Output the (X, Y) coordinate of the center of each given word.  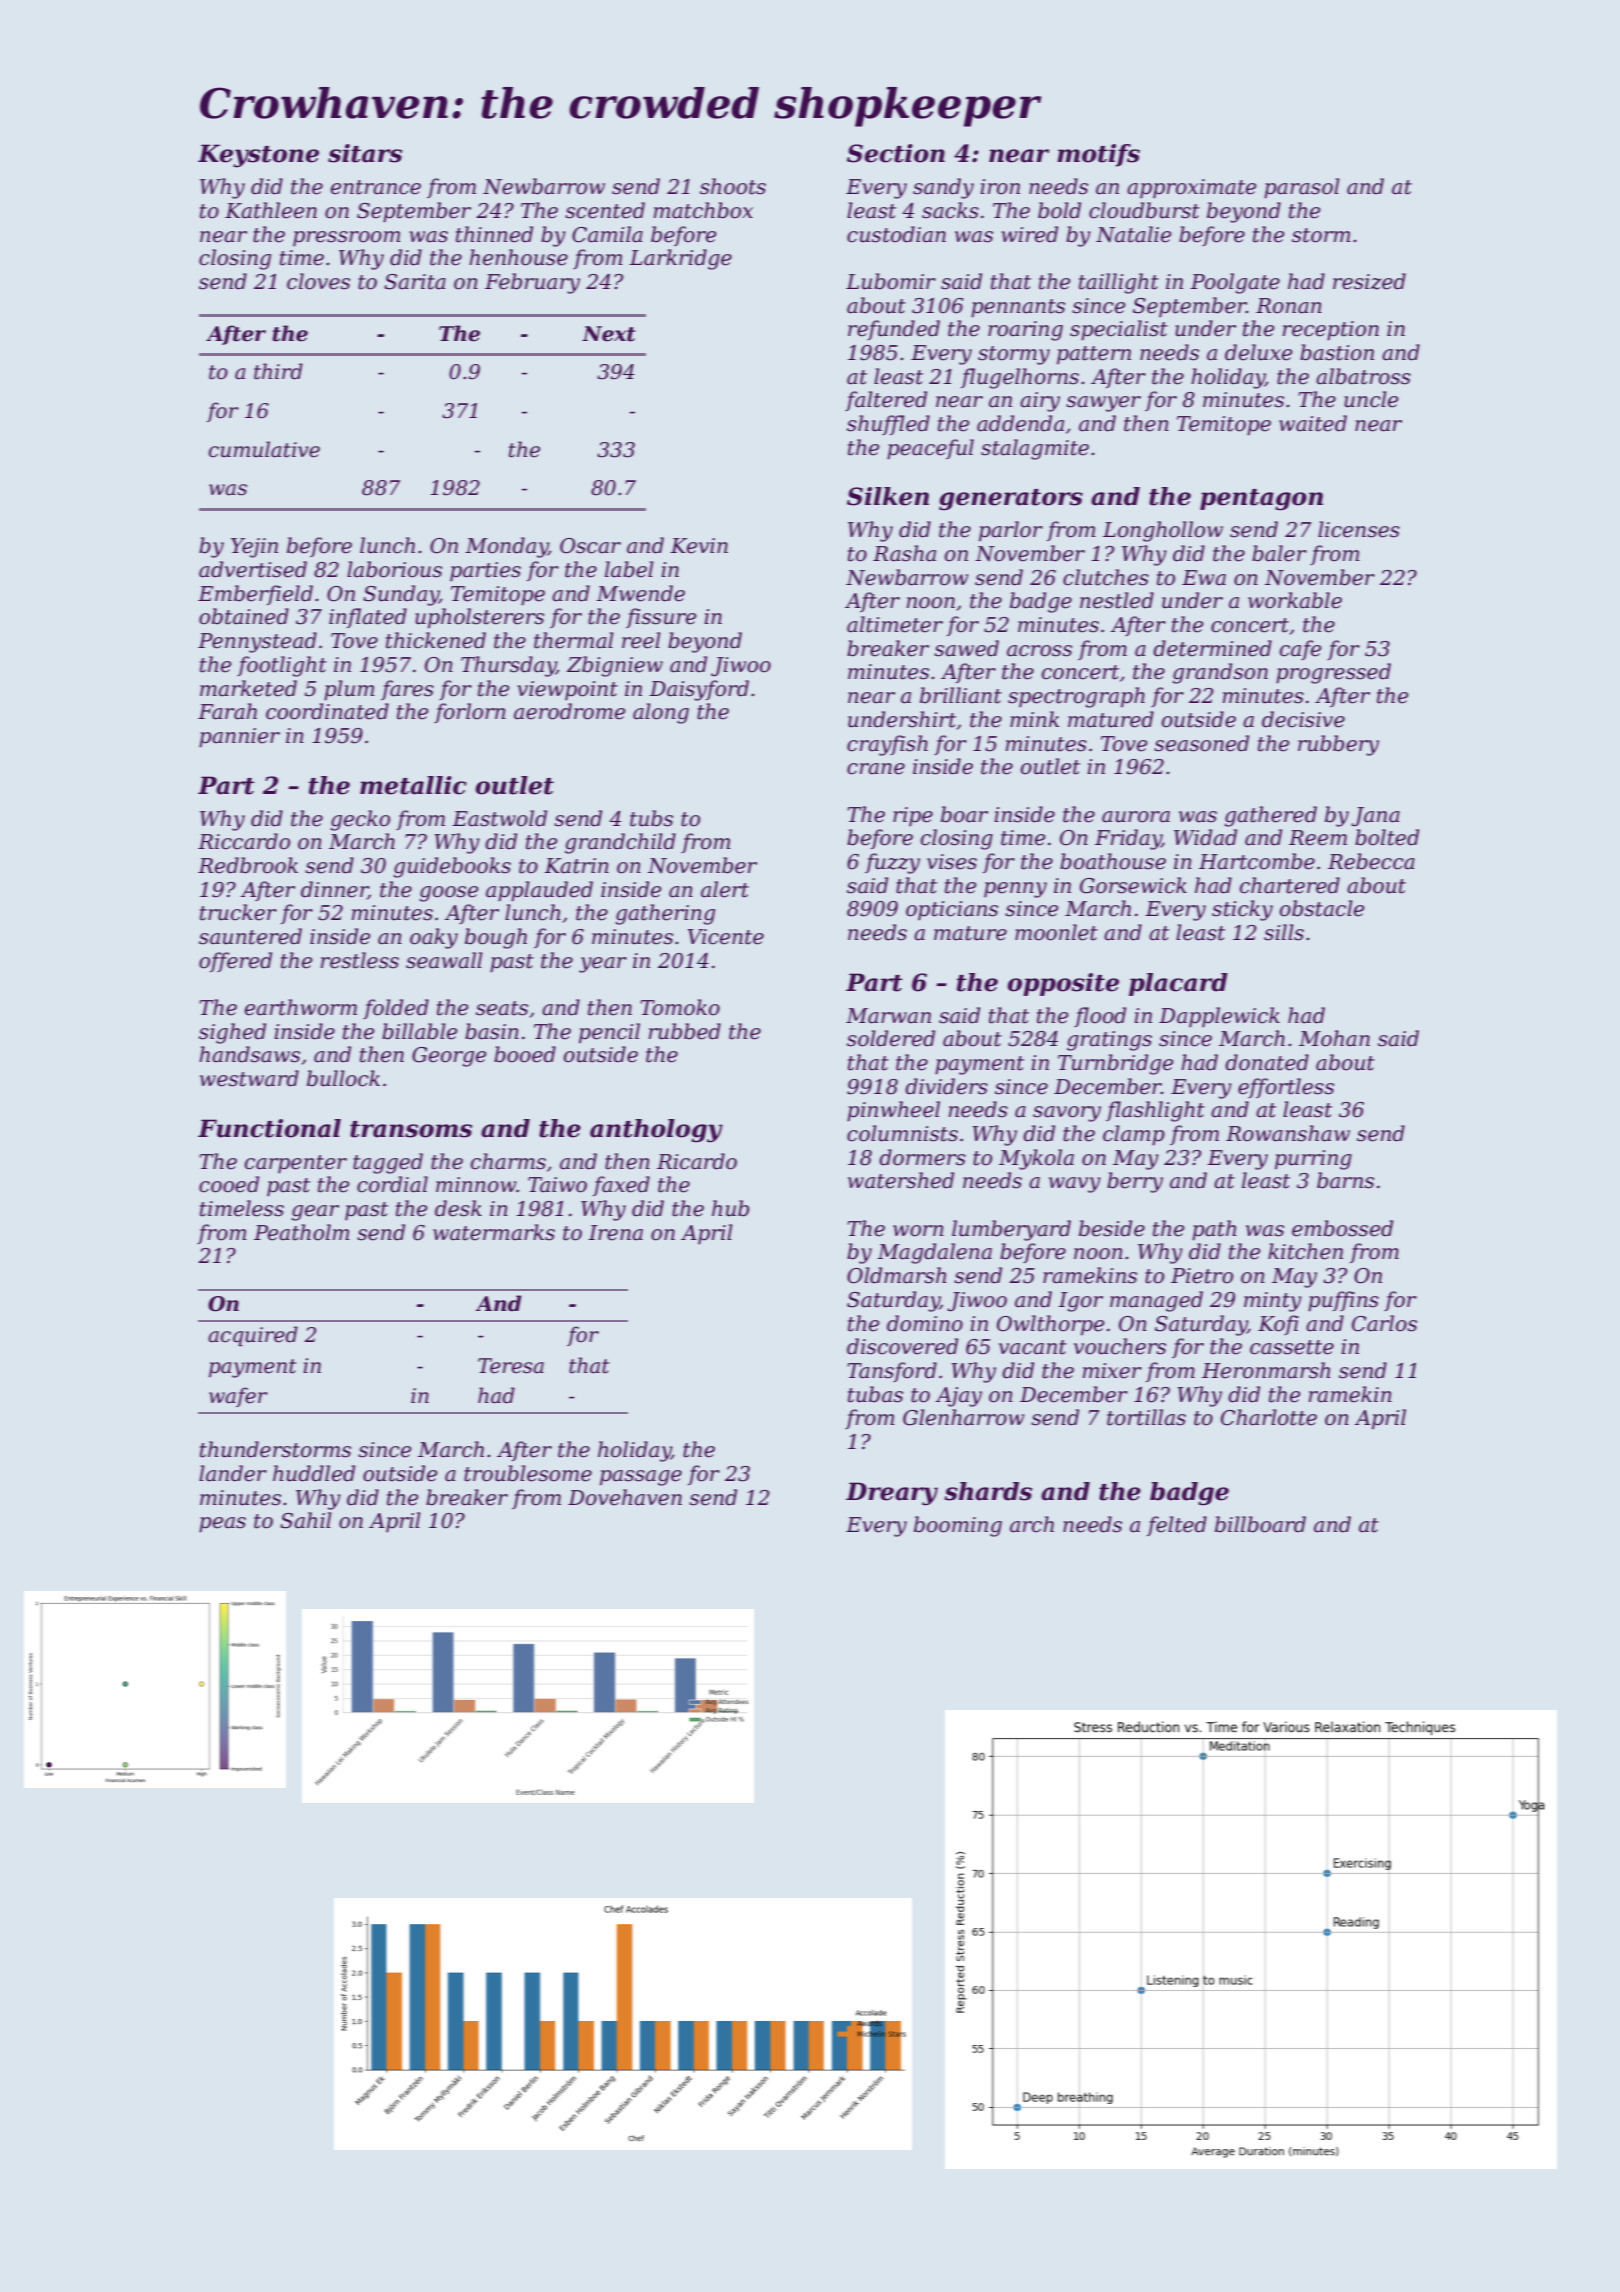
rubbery (1338, 745)
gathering (665, 914)
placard (1178, 984)
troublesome (528, 1473)
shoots (733, 186)
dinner (334, 890)
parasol (1302, 188)
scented (605, 210)
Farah (227, 711)
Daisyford (699, 690)
